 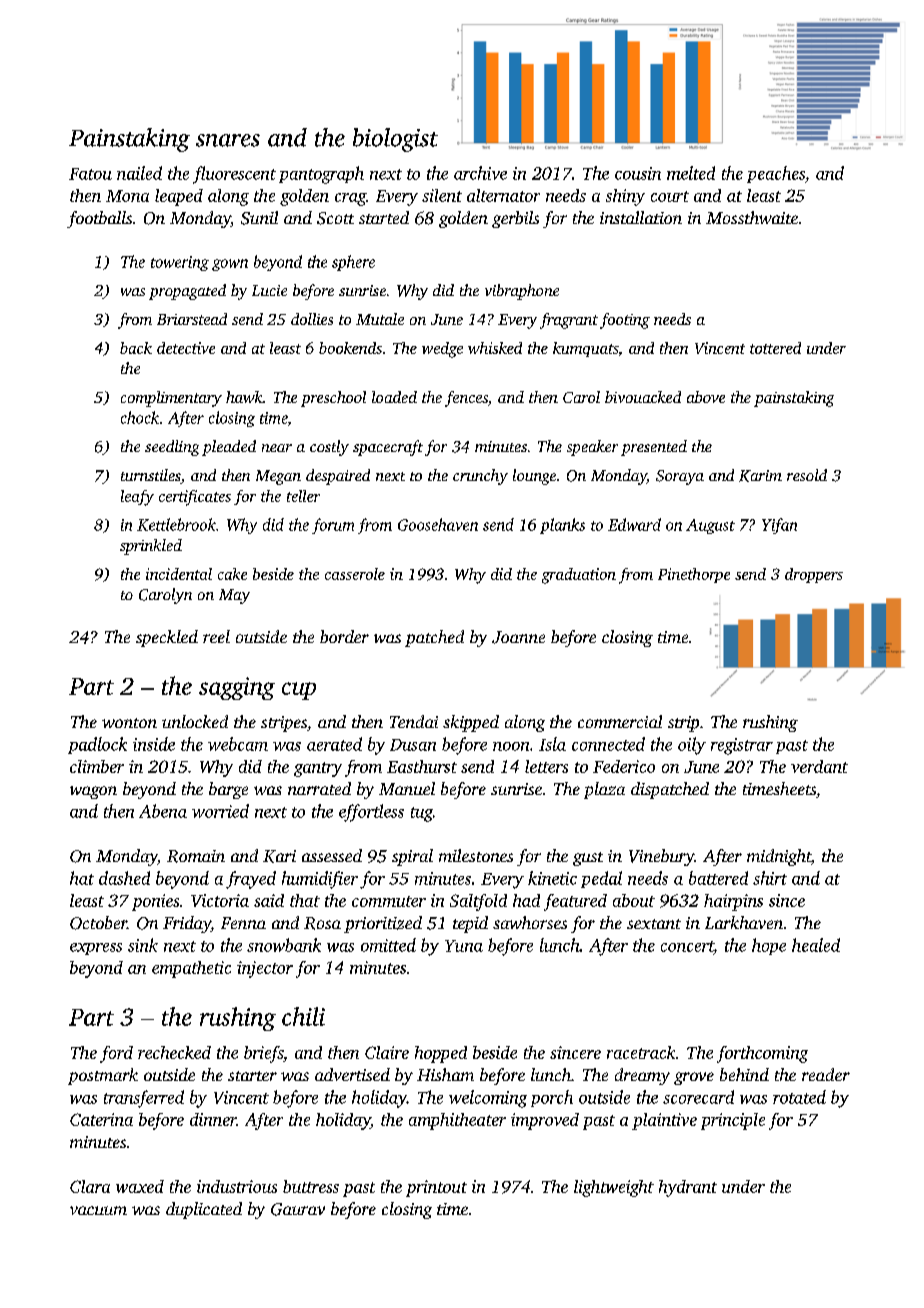 I want to click on biologist, so click(x=395, y=140).
